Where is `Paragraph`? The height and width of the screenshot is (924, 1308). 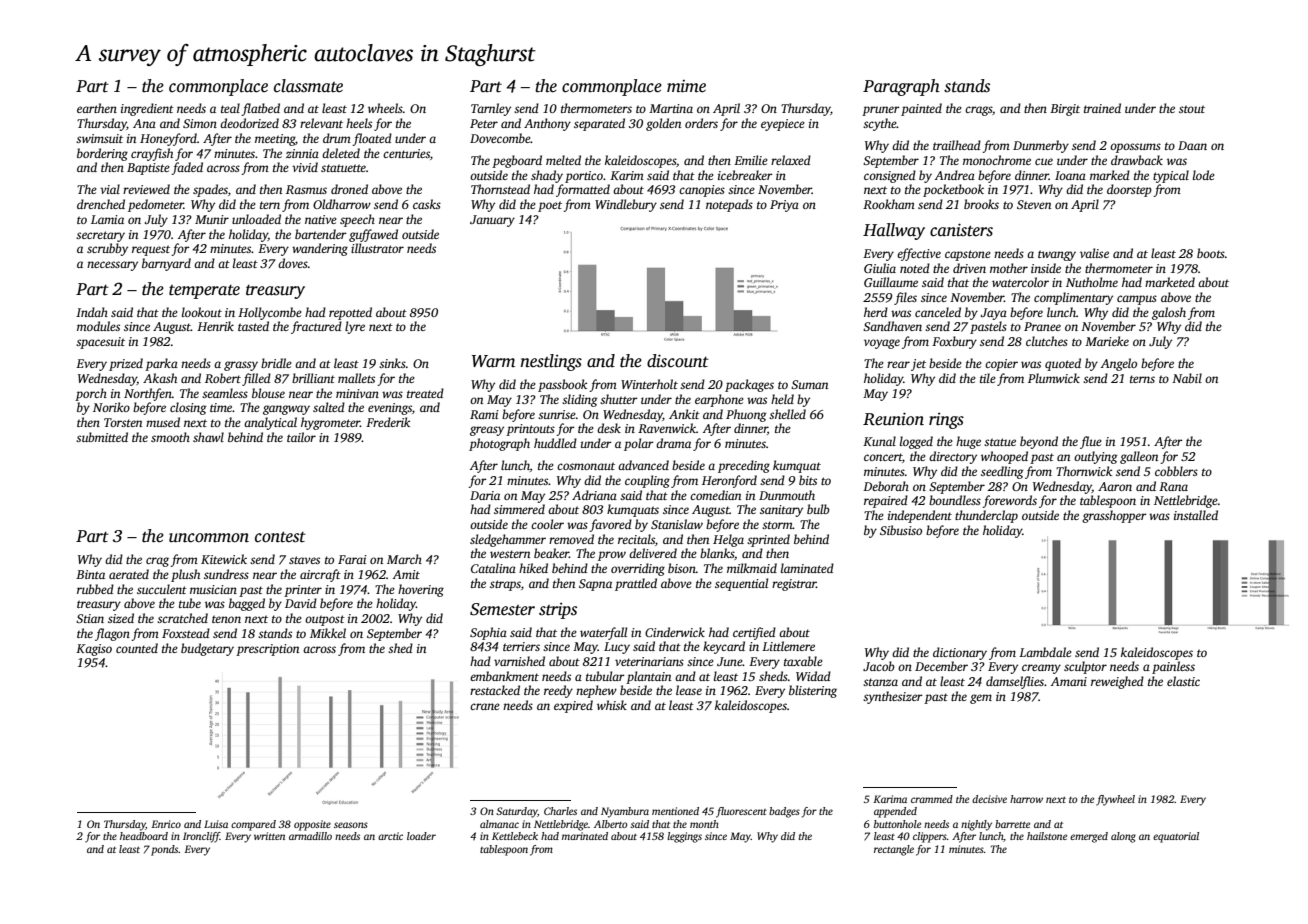
Paragraph is located at coordinates (901, 87).
